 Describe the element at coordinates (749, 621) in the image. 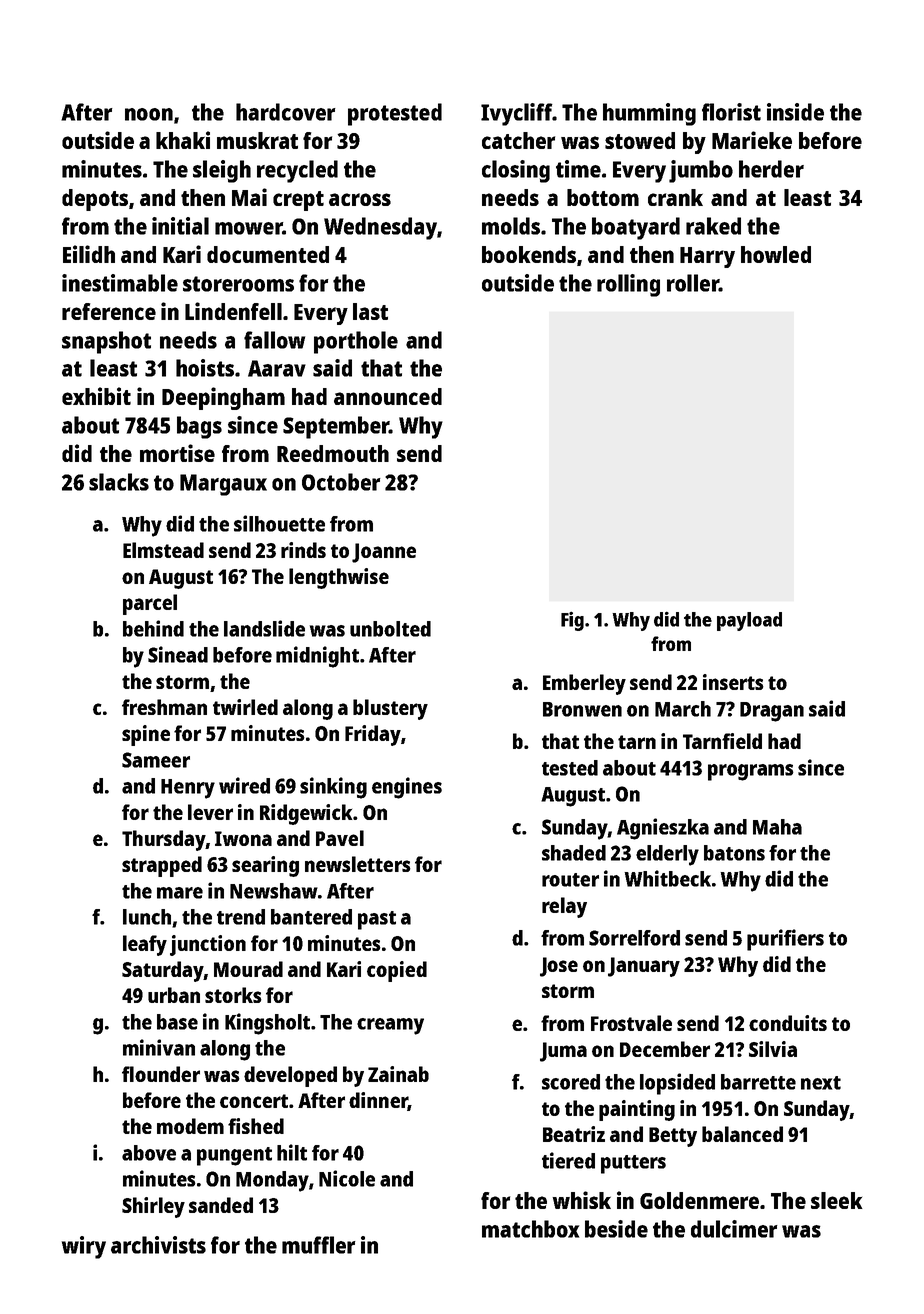

I see `payload` at that location.
